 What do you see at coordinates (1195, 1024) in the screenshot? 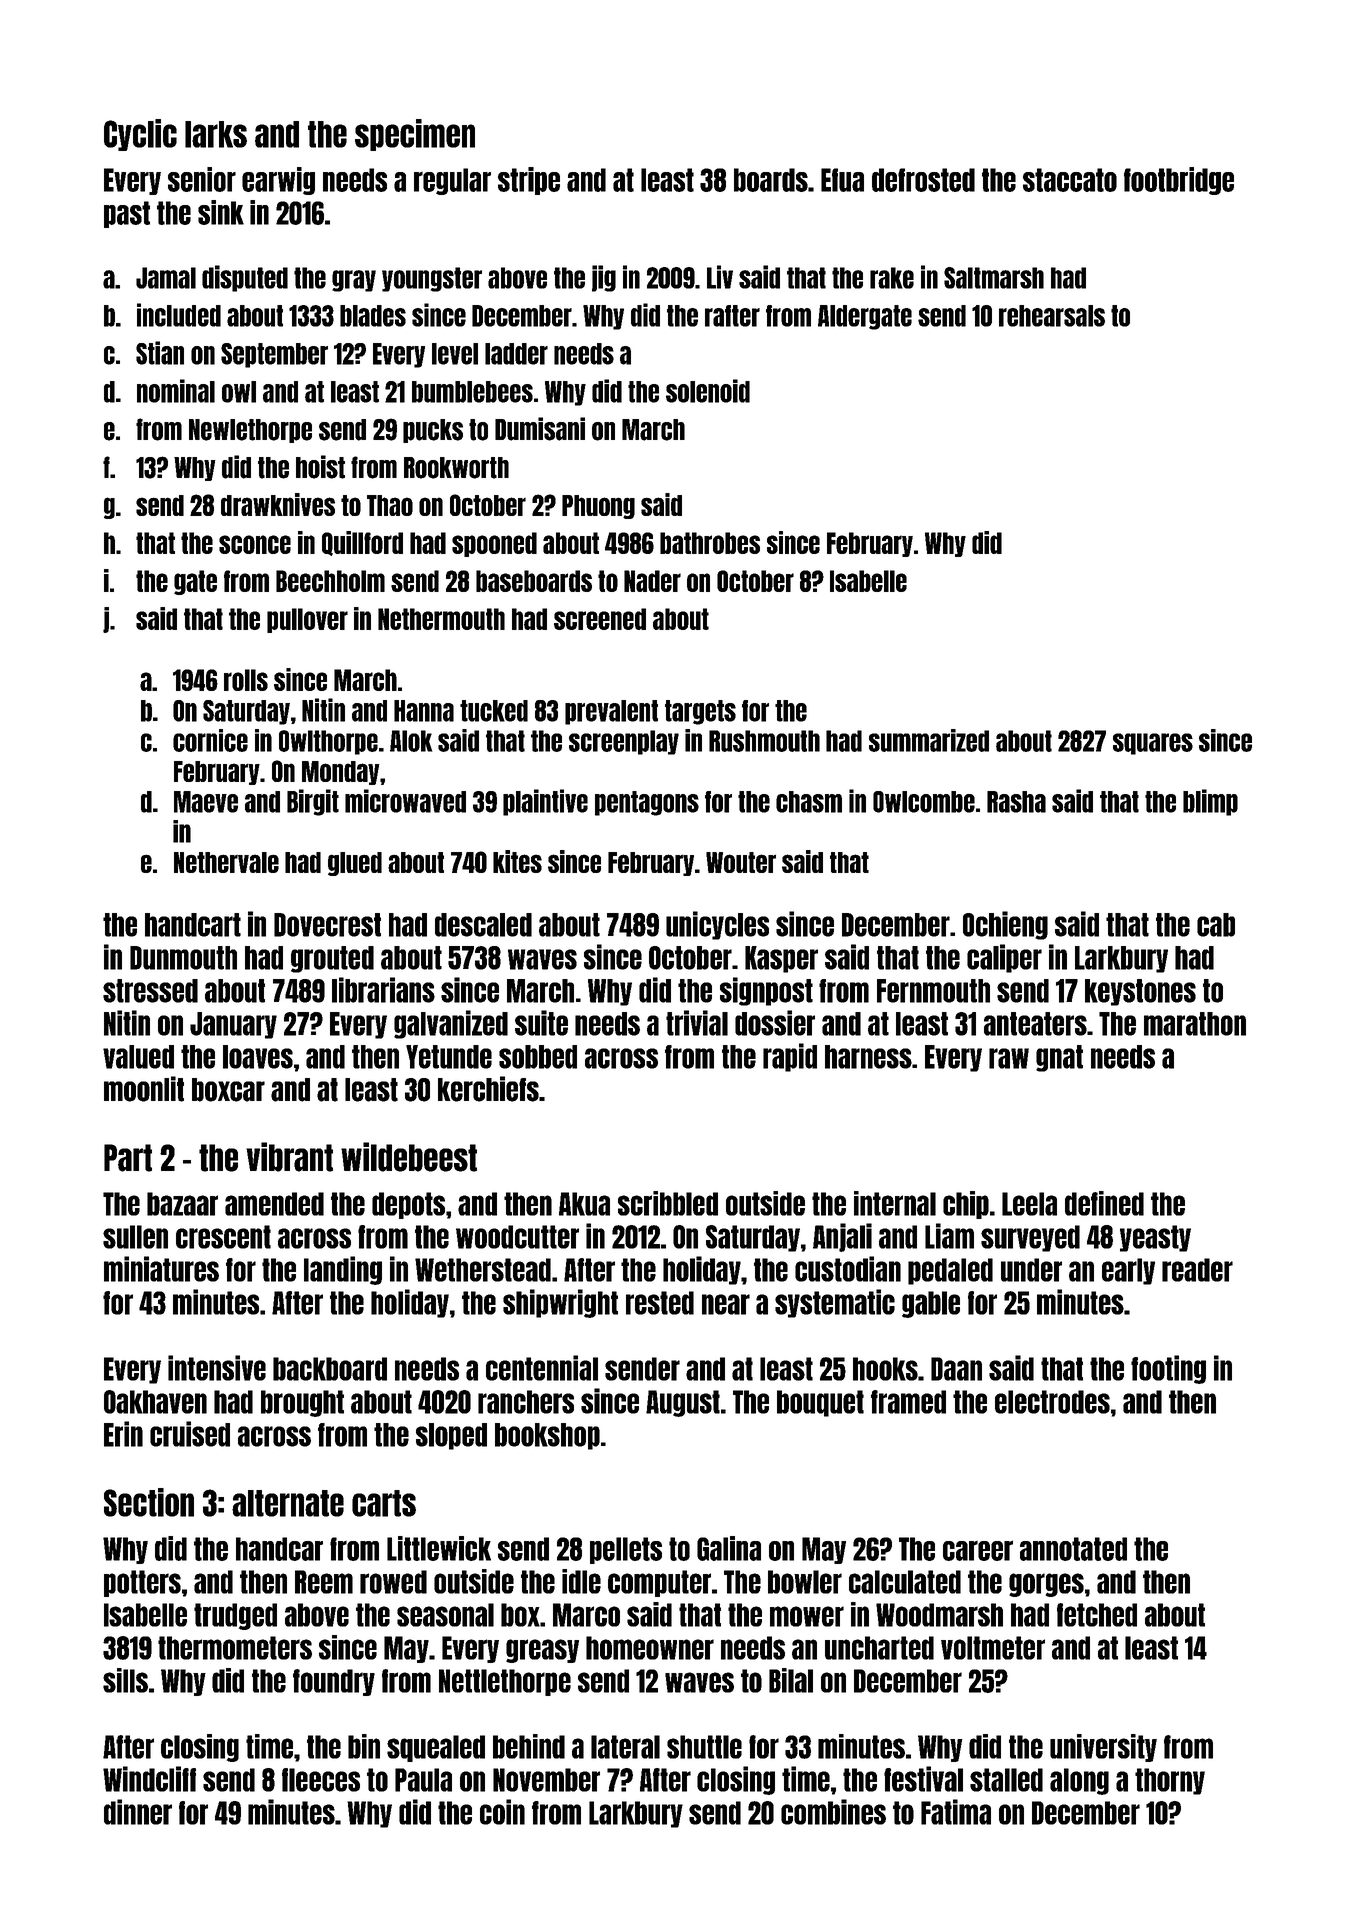
I see `marathon` at bounding box center [1195, 1024].
